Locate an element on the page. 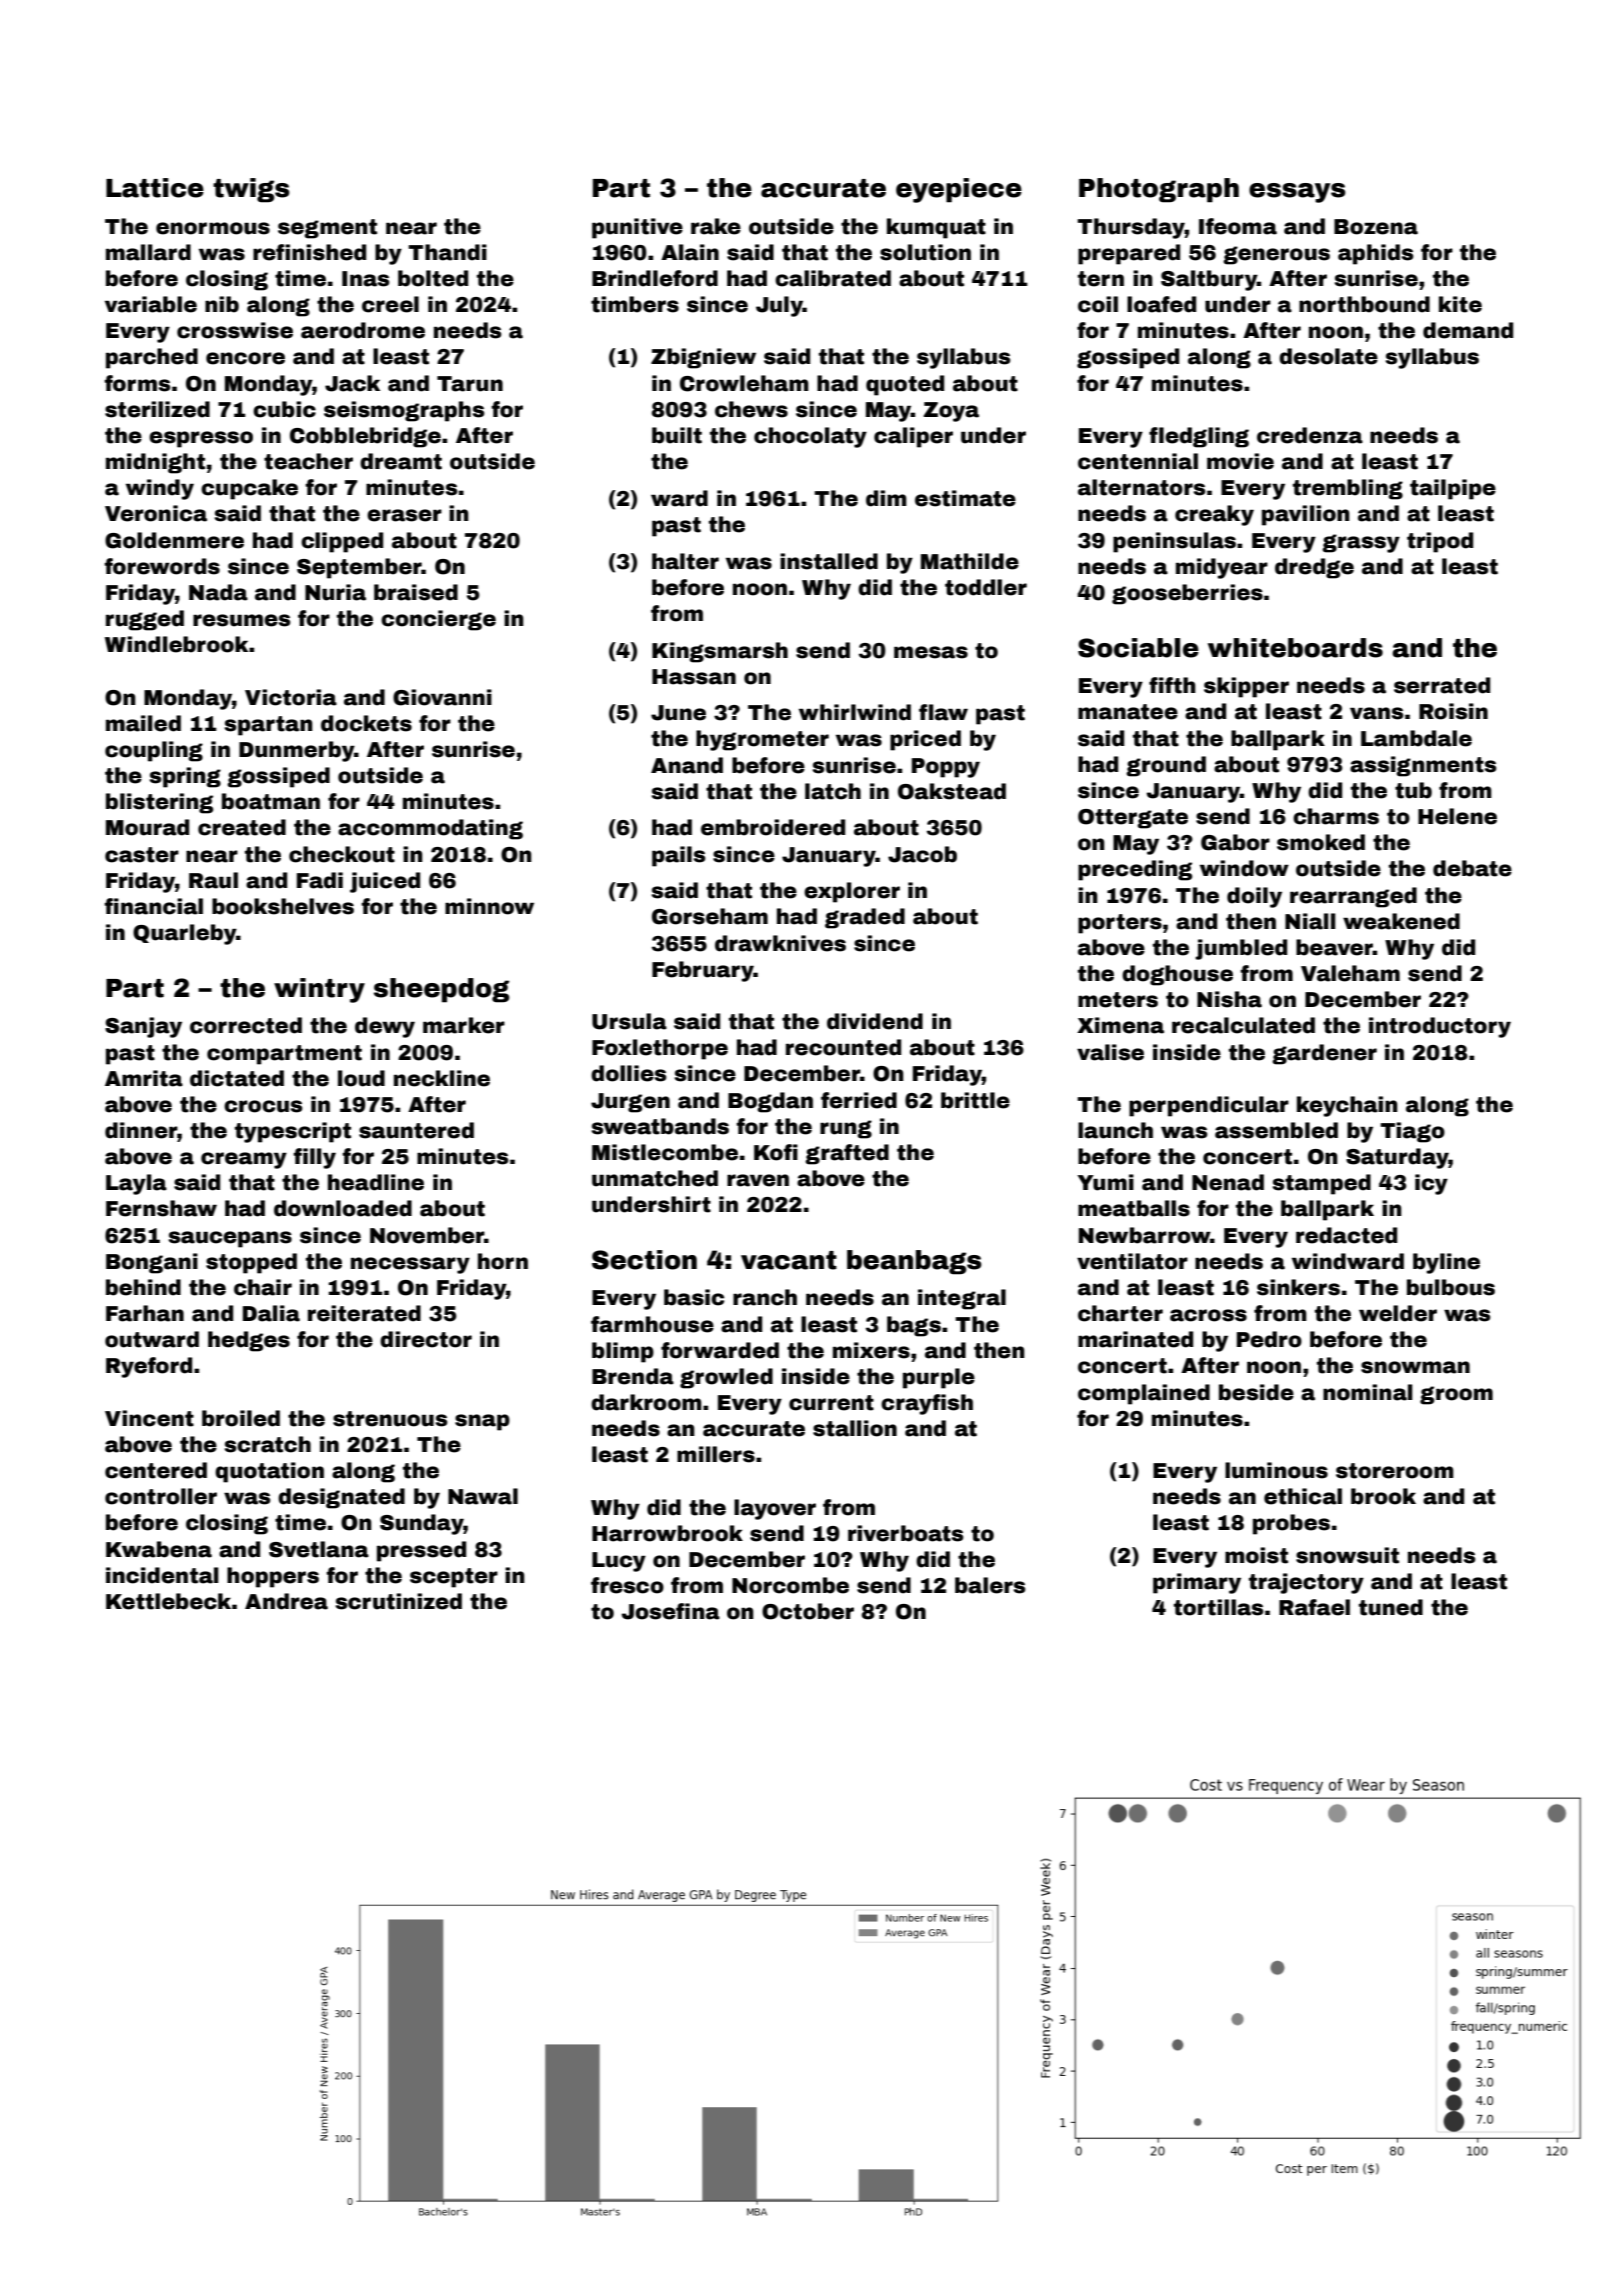  introductory is located at coordinates (1440, 1027).
